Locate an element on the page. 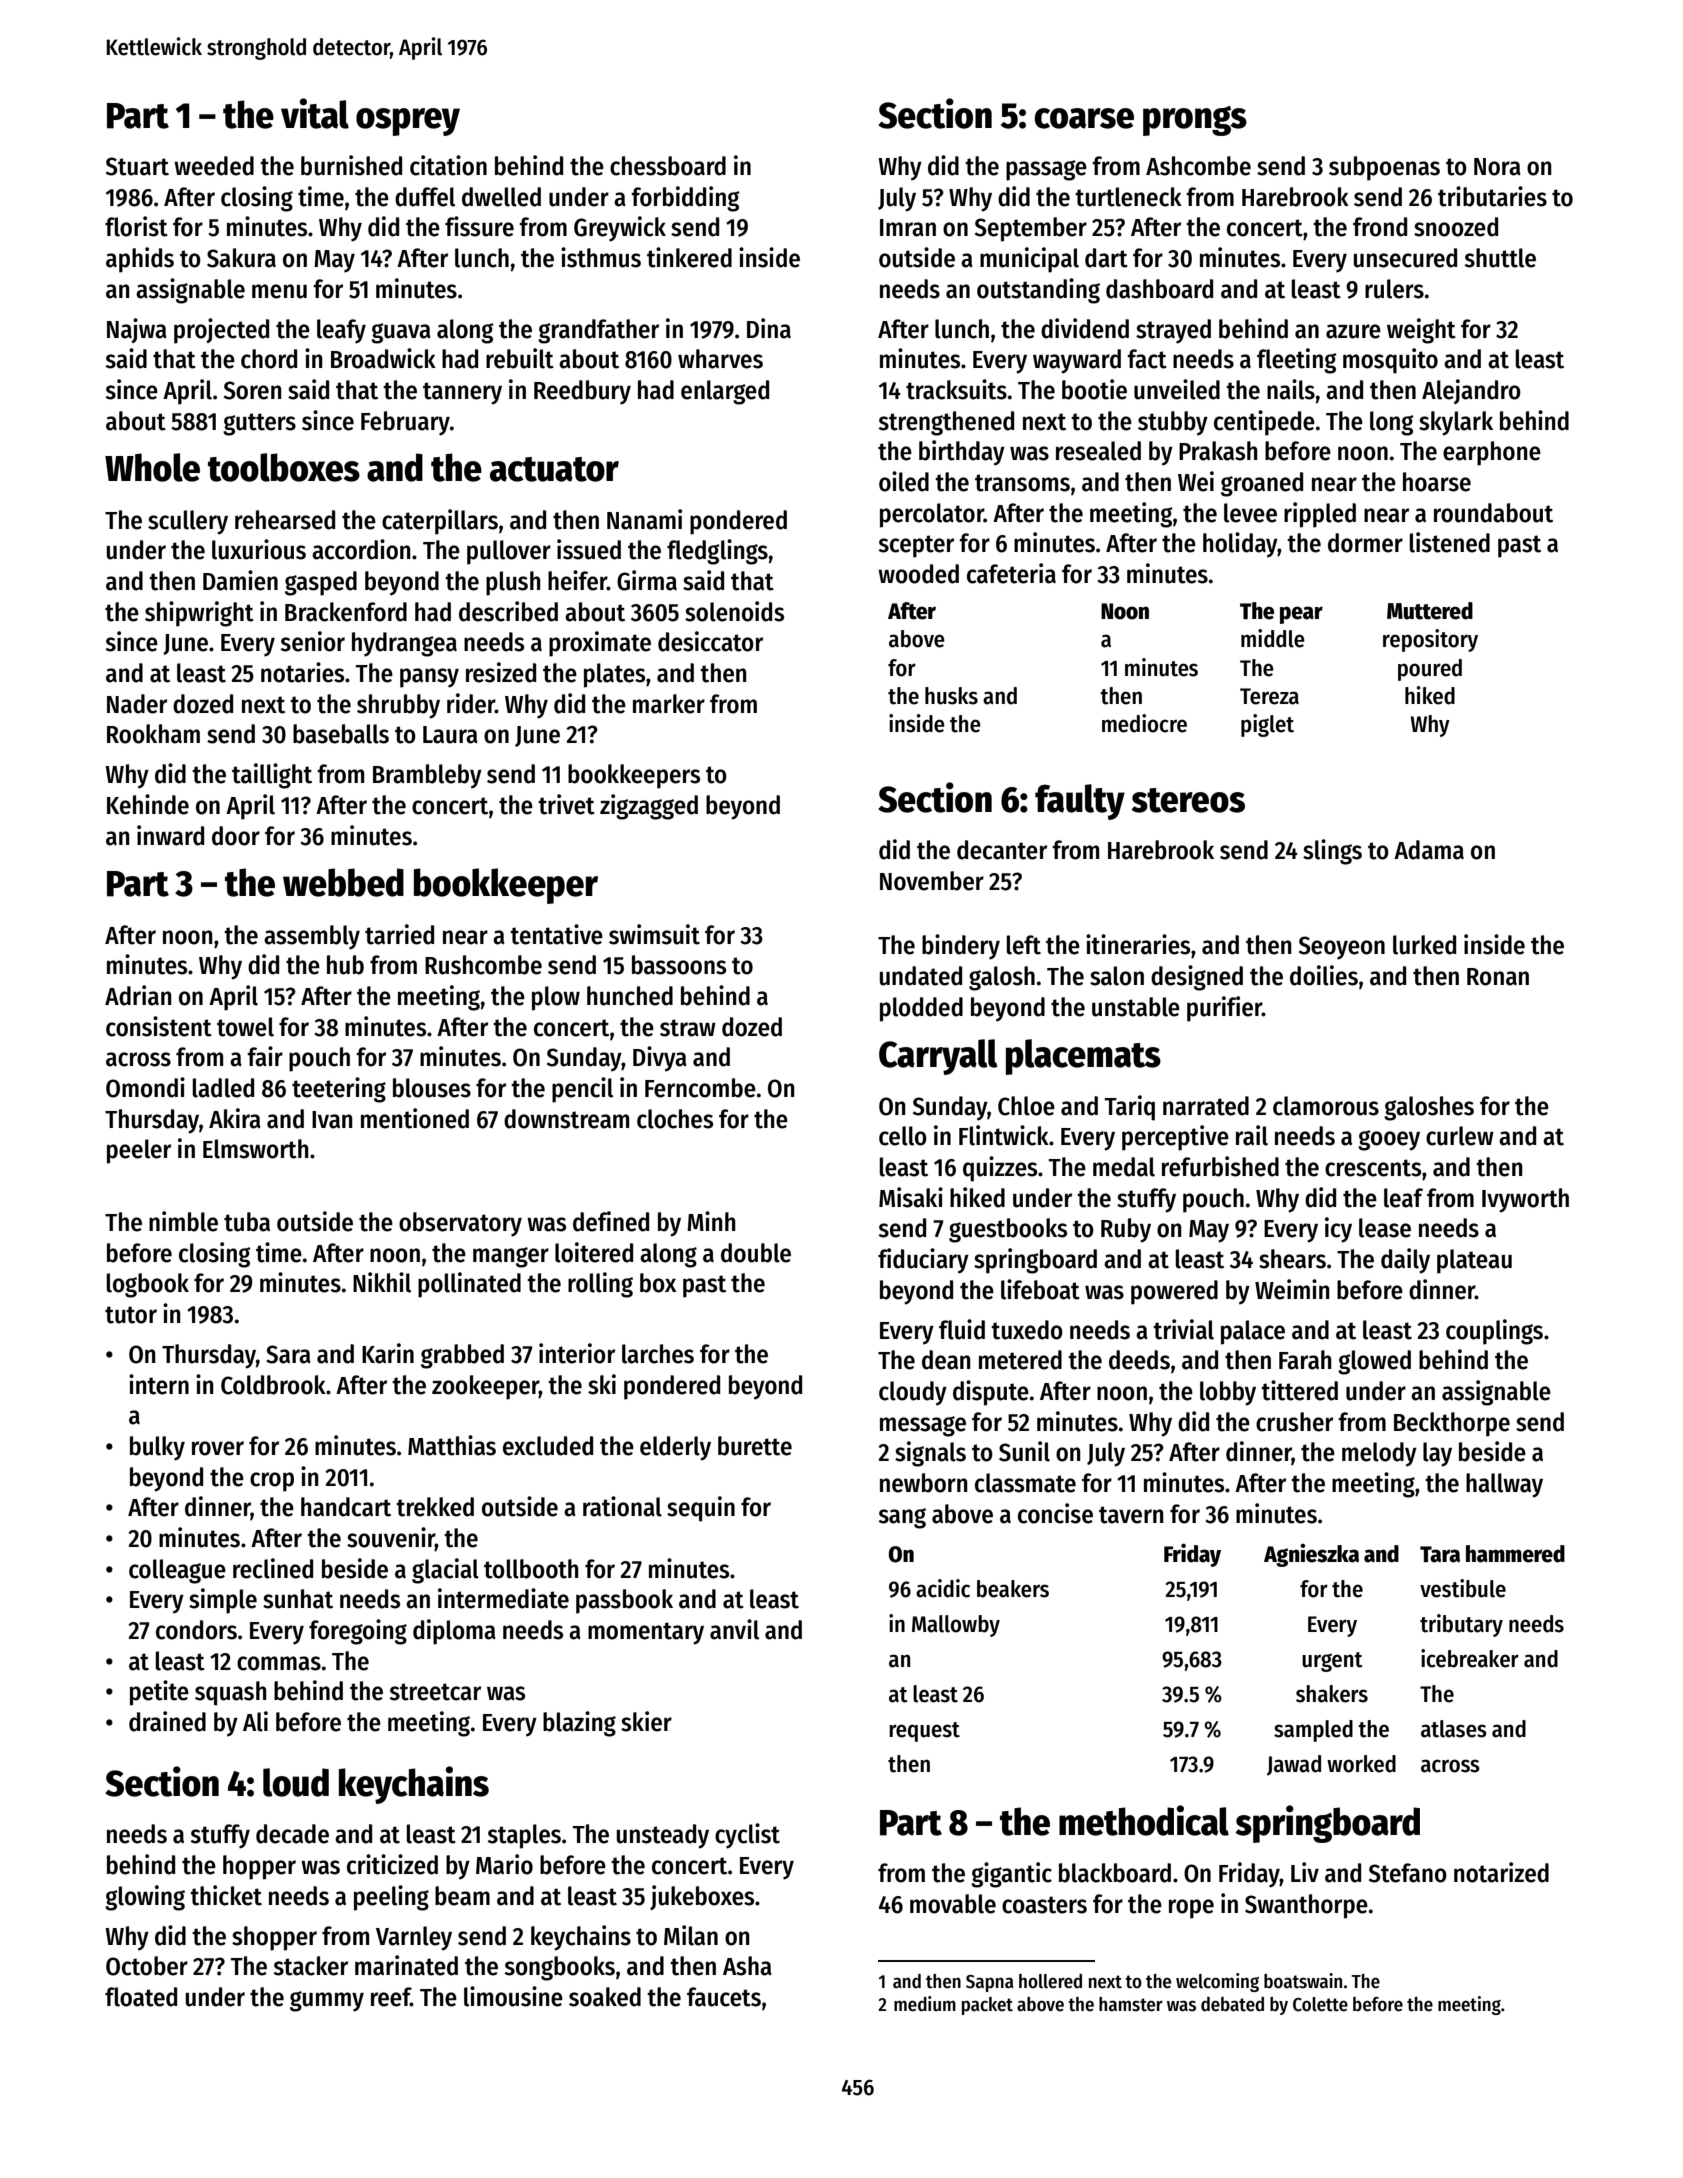  Adrian is located at coordinates (138, 995).
